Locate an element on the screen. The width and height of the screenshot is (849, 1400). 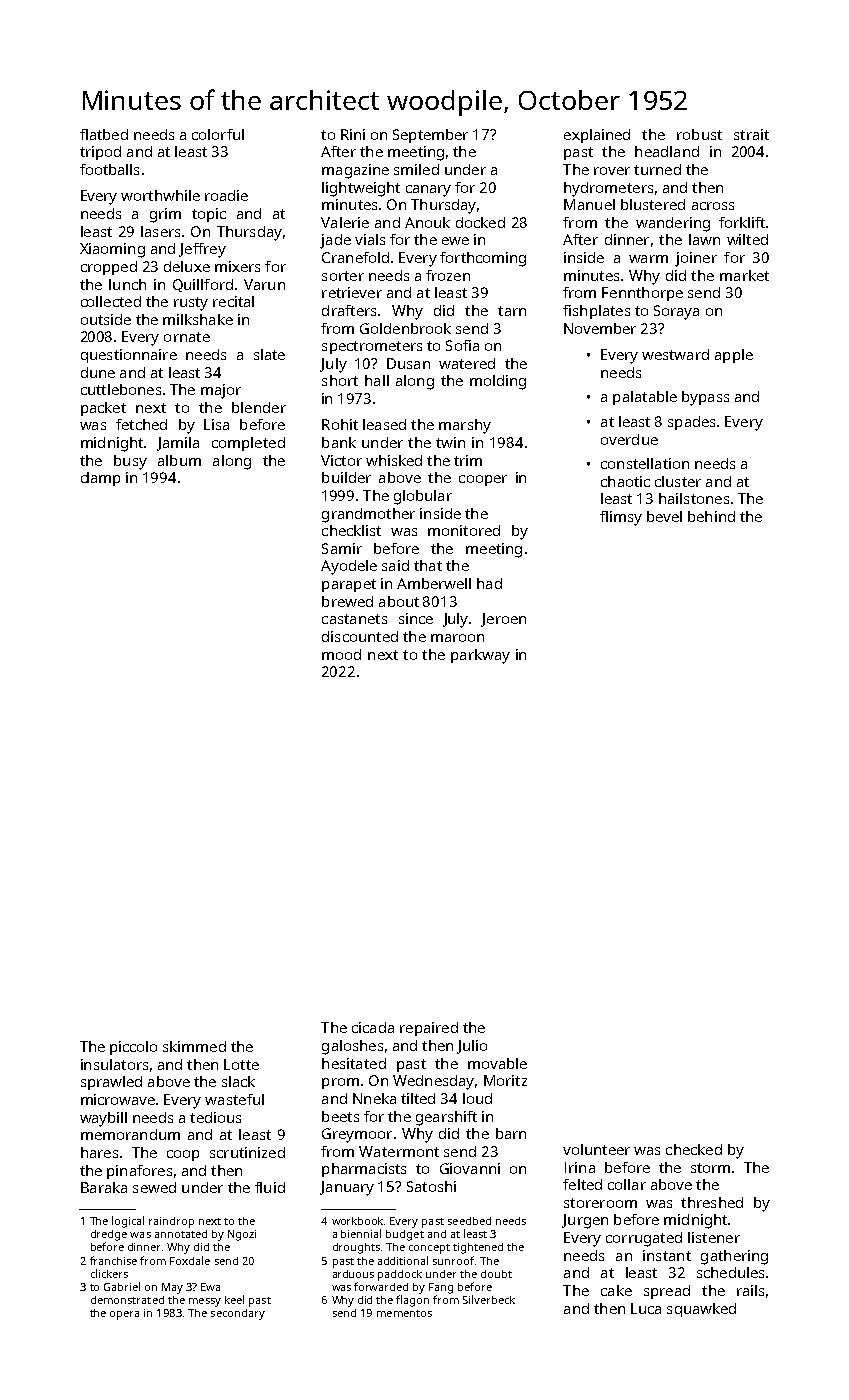
Manuel is located at coordinates (589, 204).
